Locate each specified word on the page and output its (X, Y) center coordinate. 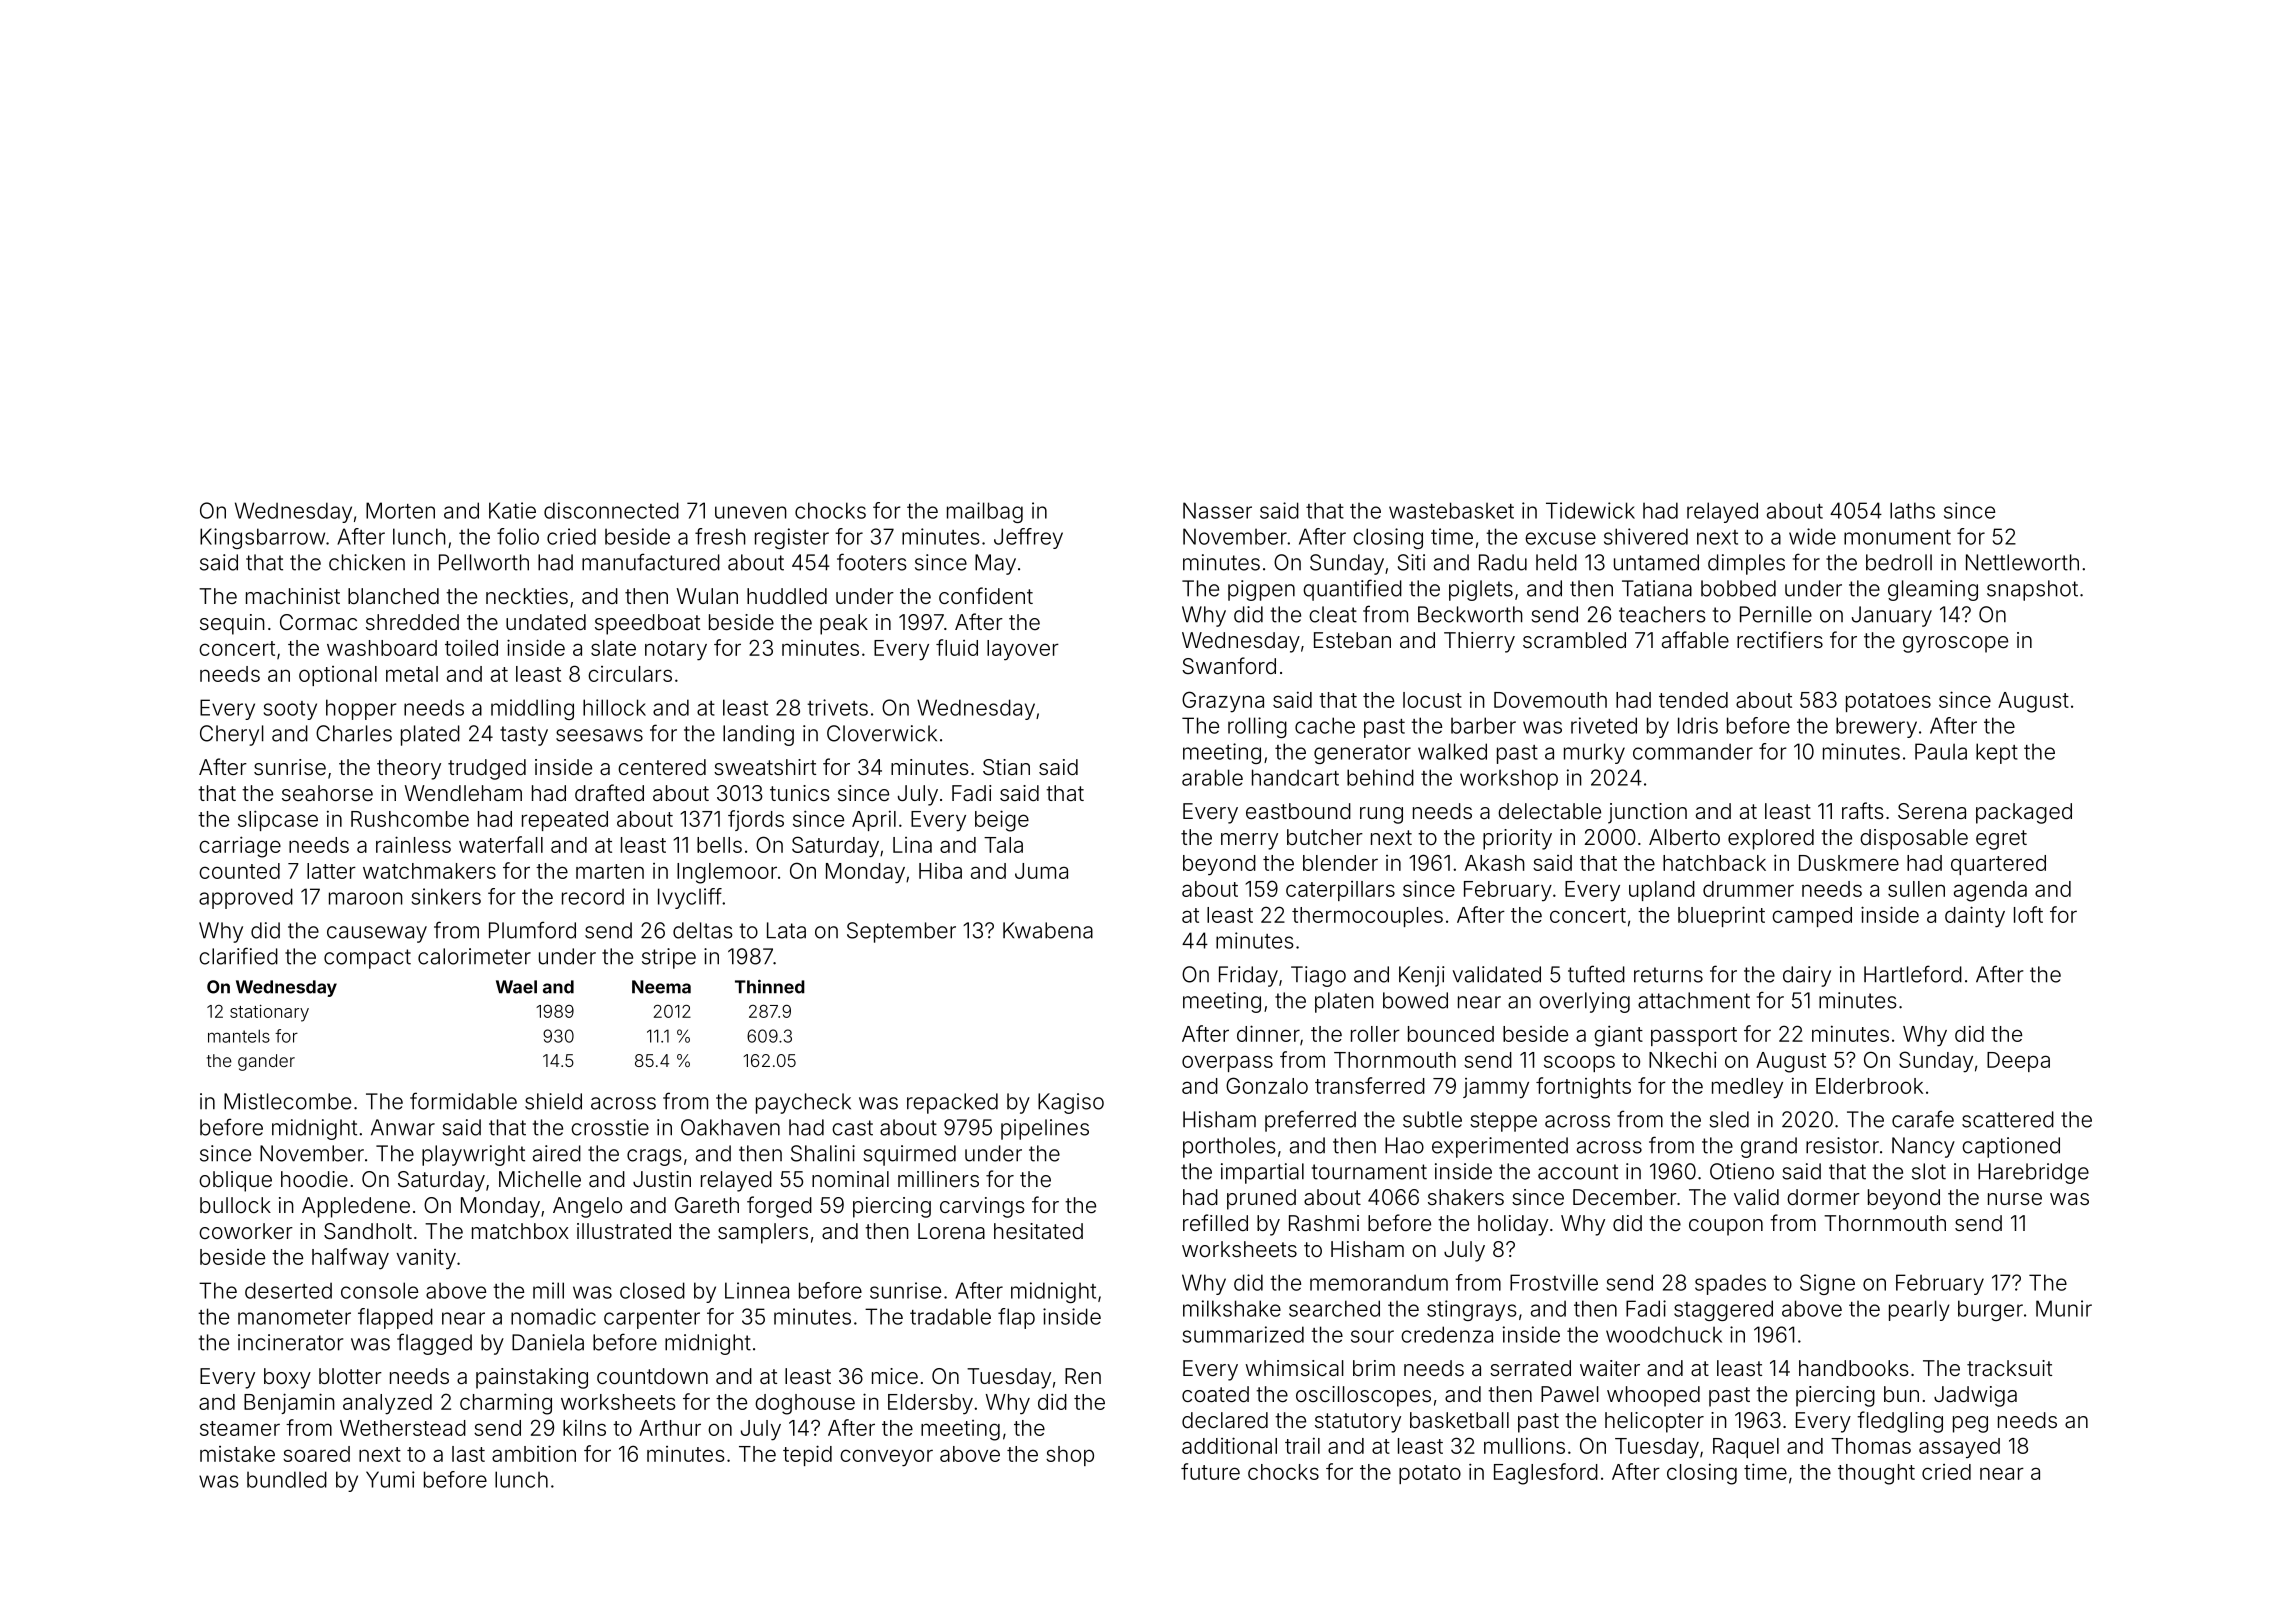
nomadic (553, 1316)
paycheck (803, 1103)
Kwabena (1048, 930)
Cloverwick (882, 733)
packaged (2024, 813)
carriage (240, 847)
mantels (239, 1036)
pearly (1919, 1310)
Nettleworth (2022, 562)
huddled (787, 596)
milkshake (1232, 1308)
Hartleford (1913, 974)
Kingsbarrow (262, 538)
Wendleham (463, 793)
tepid (807, 1455)
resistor (1842, 1145)
